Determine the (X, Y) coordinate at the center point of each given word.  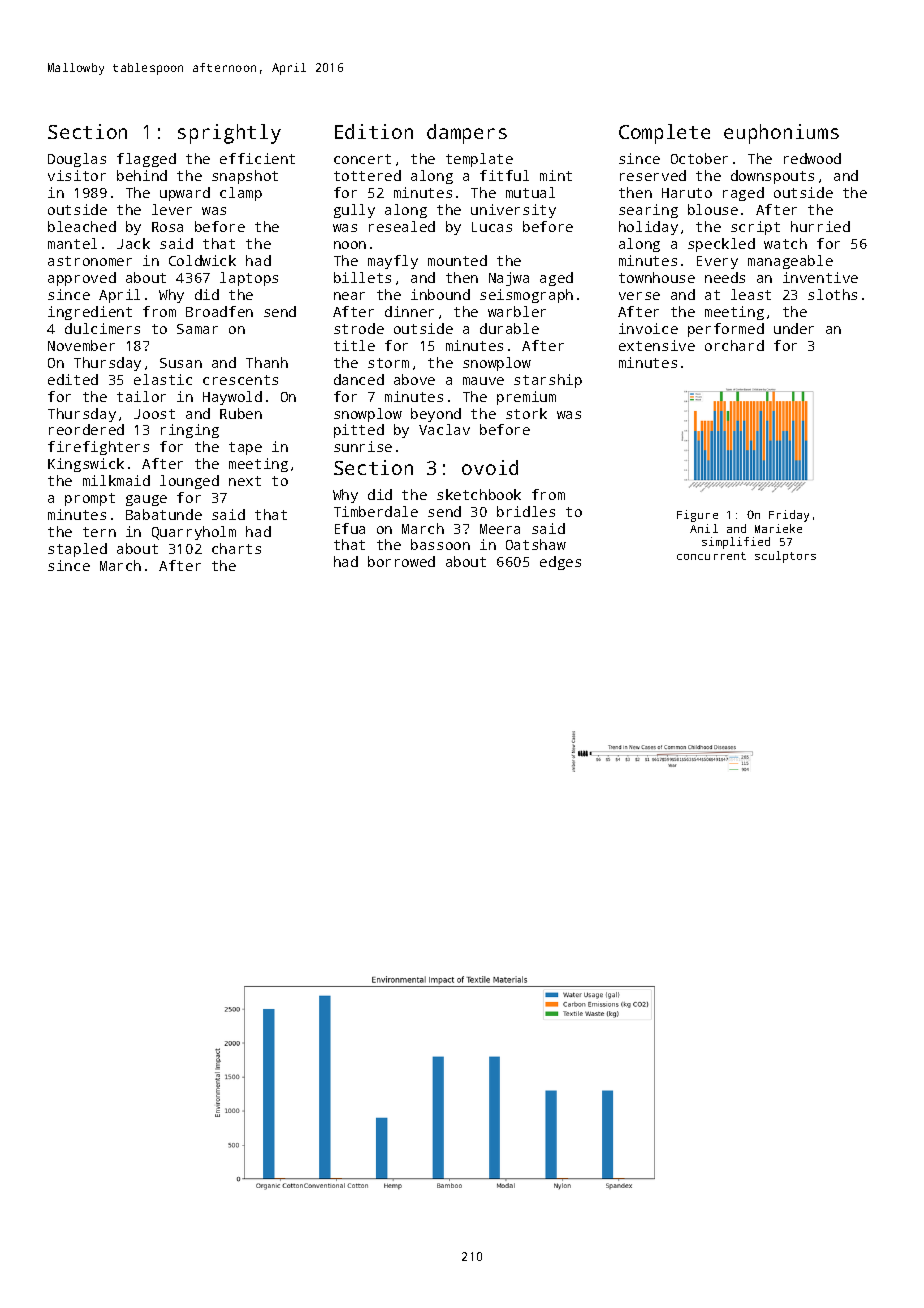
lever (172, 209)
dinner (409, 311)
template (479, 160)
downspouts (772, 177)
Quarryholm (194, 533)
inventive (820, 277)
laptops (249, 279)
